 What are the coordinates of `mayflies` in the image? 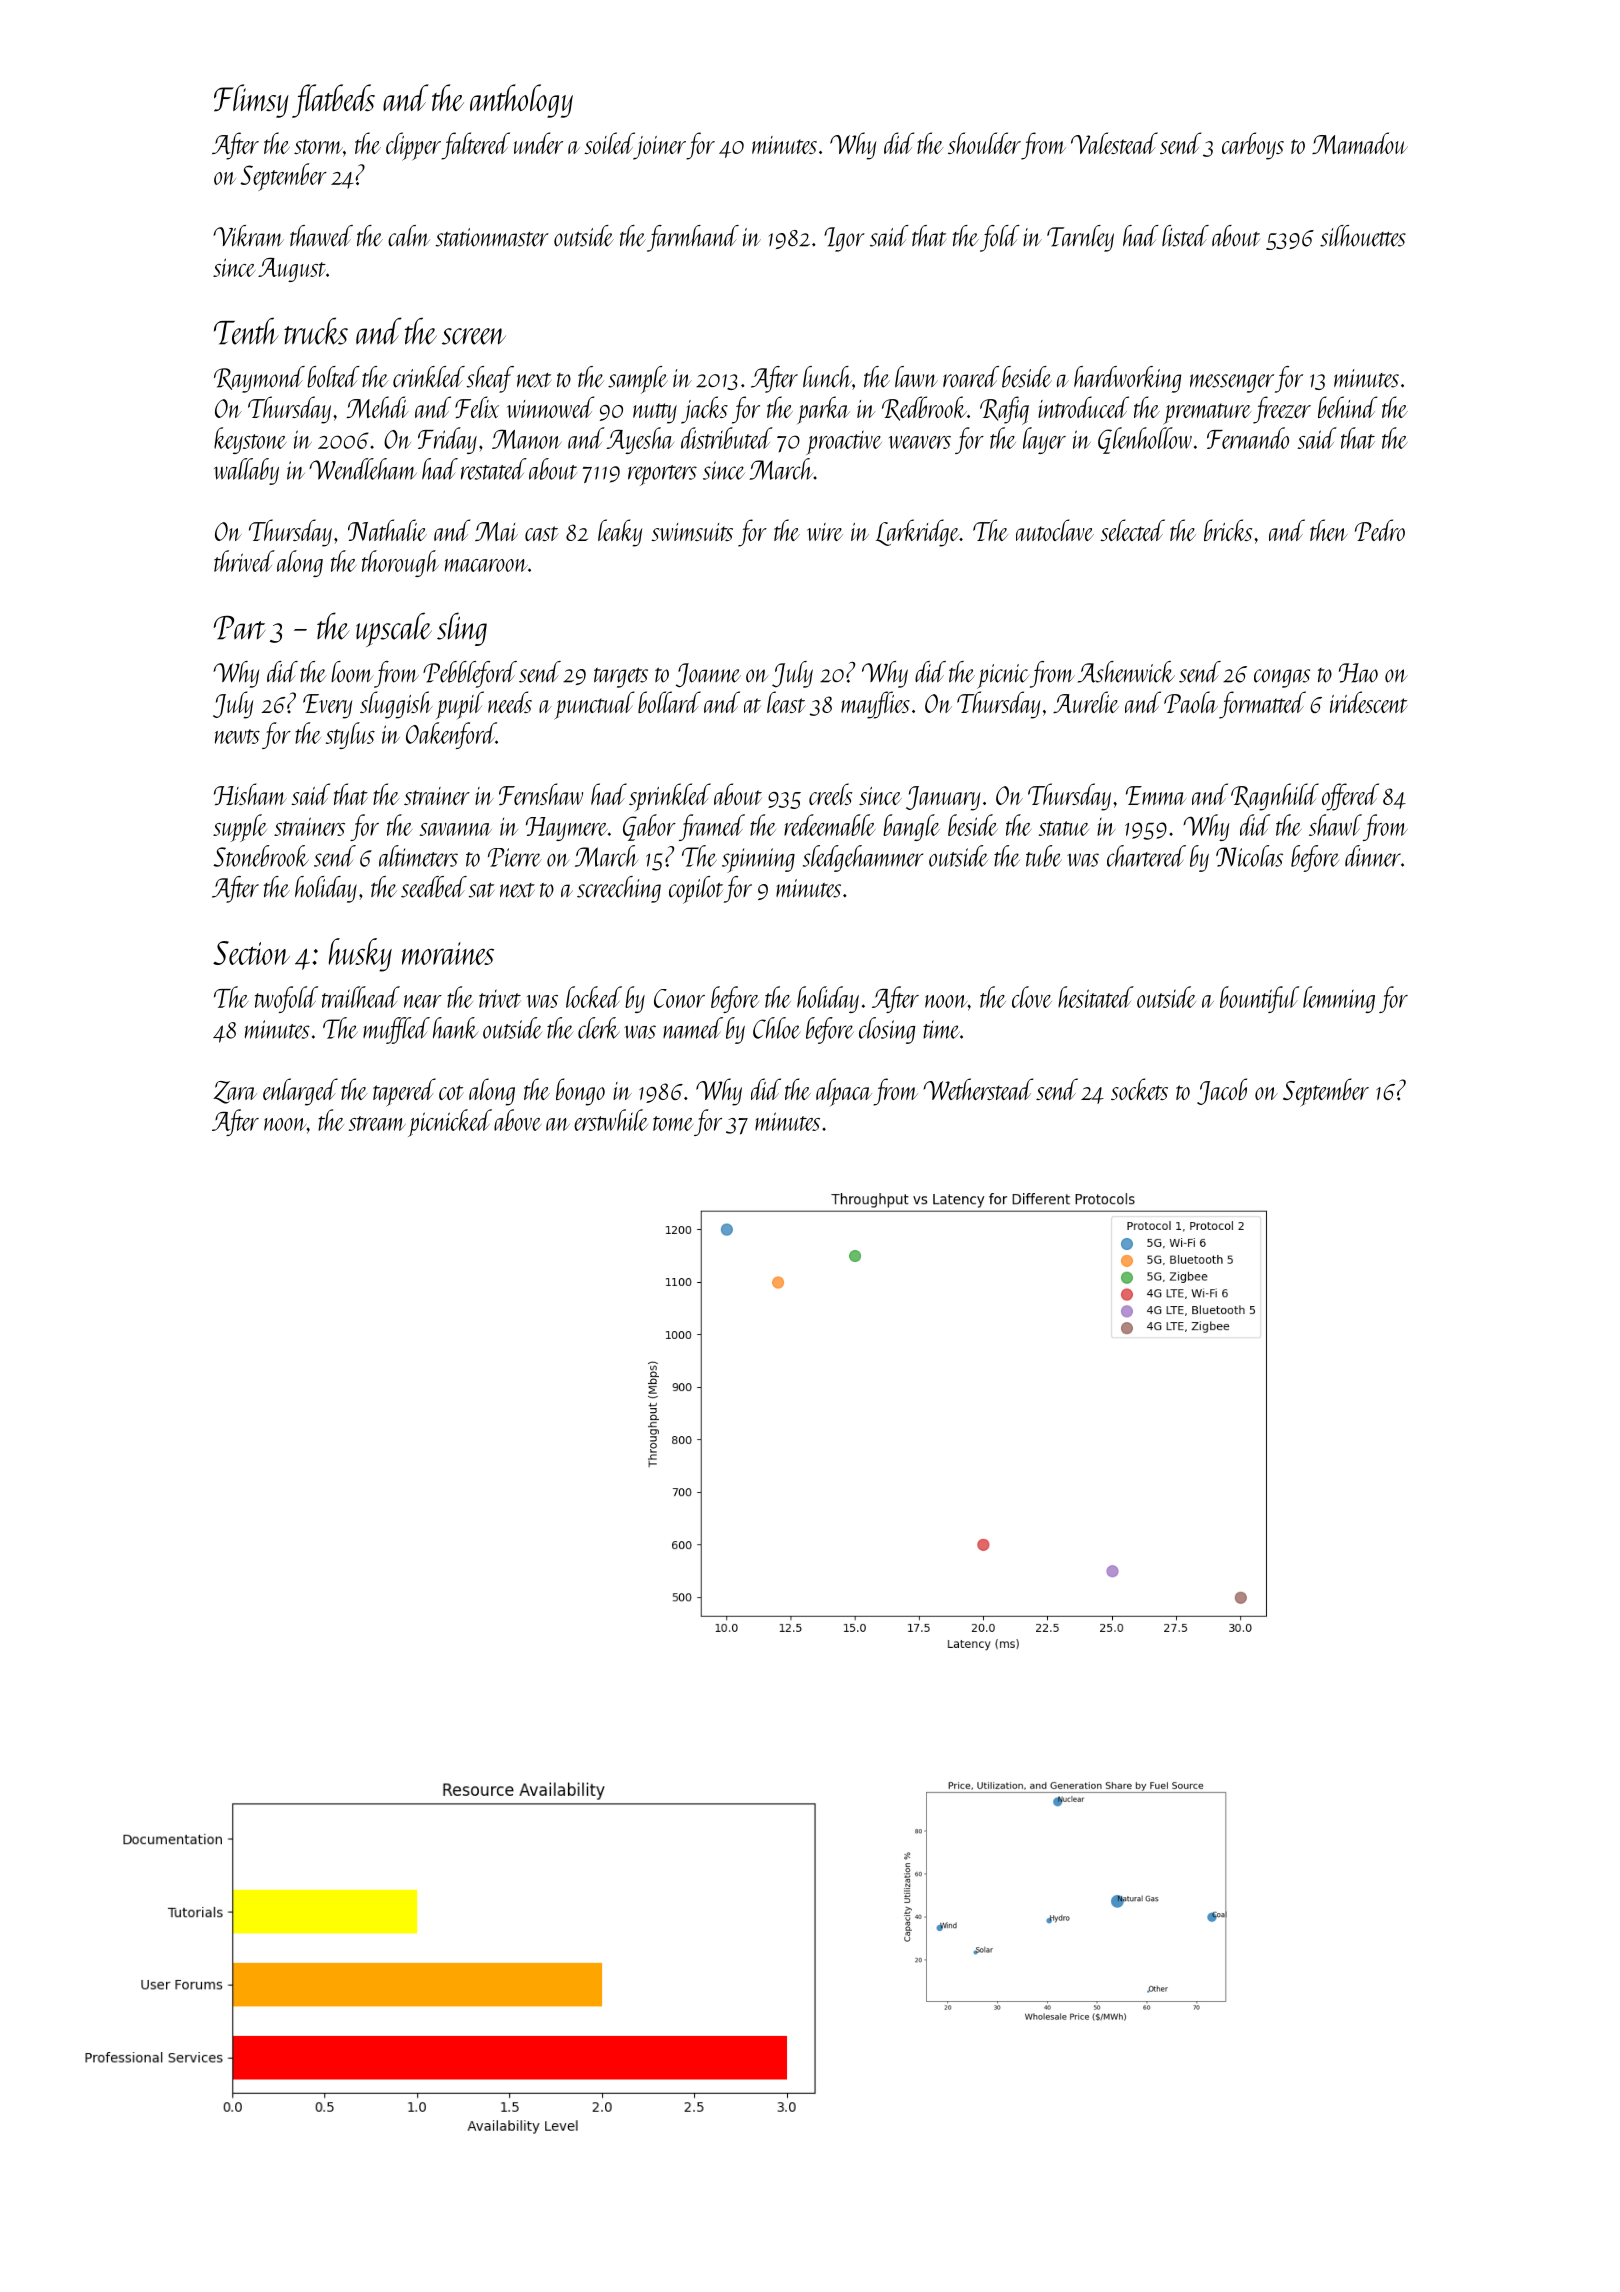 It's located at (875, 705).
